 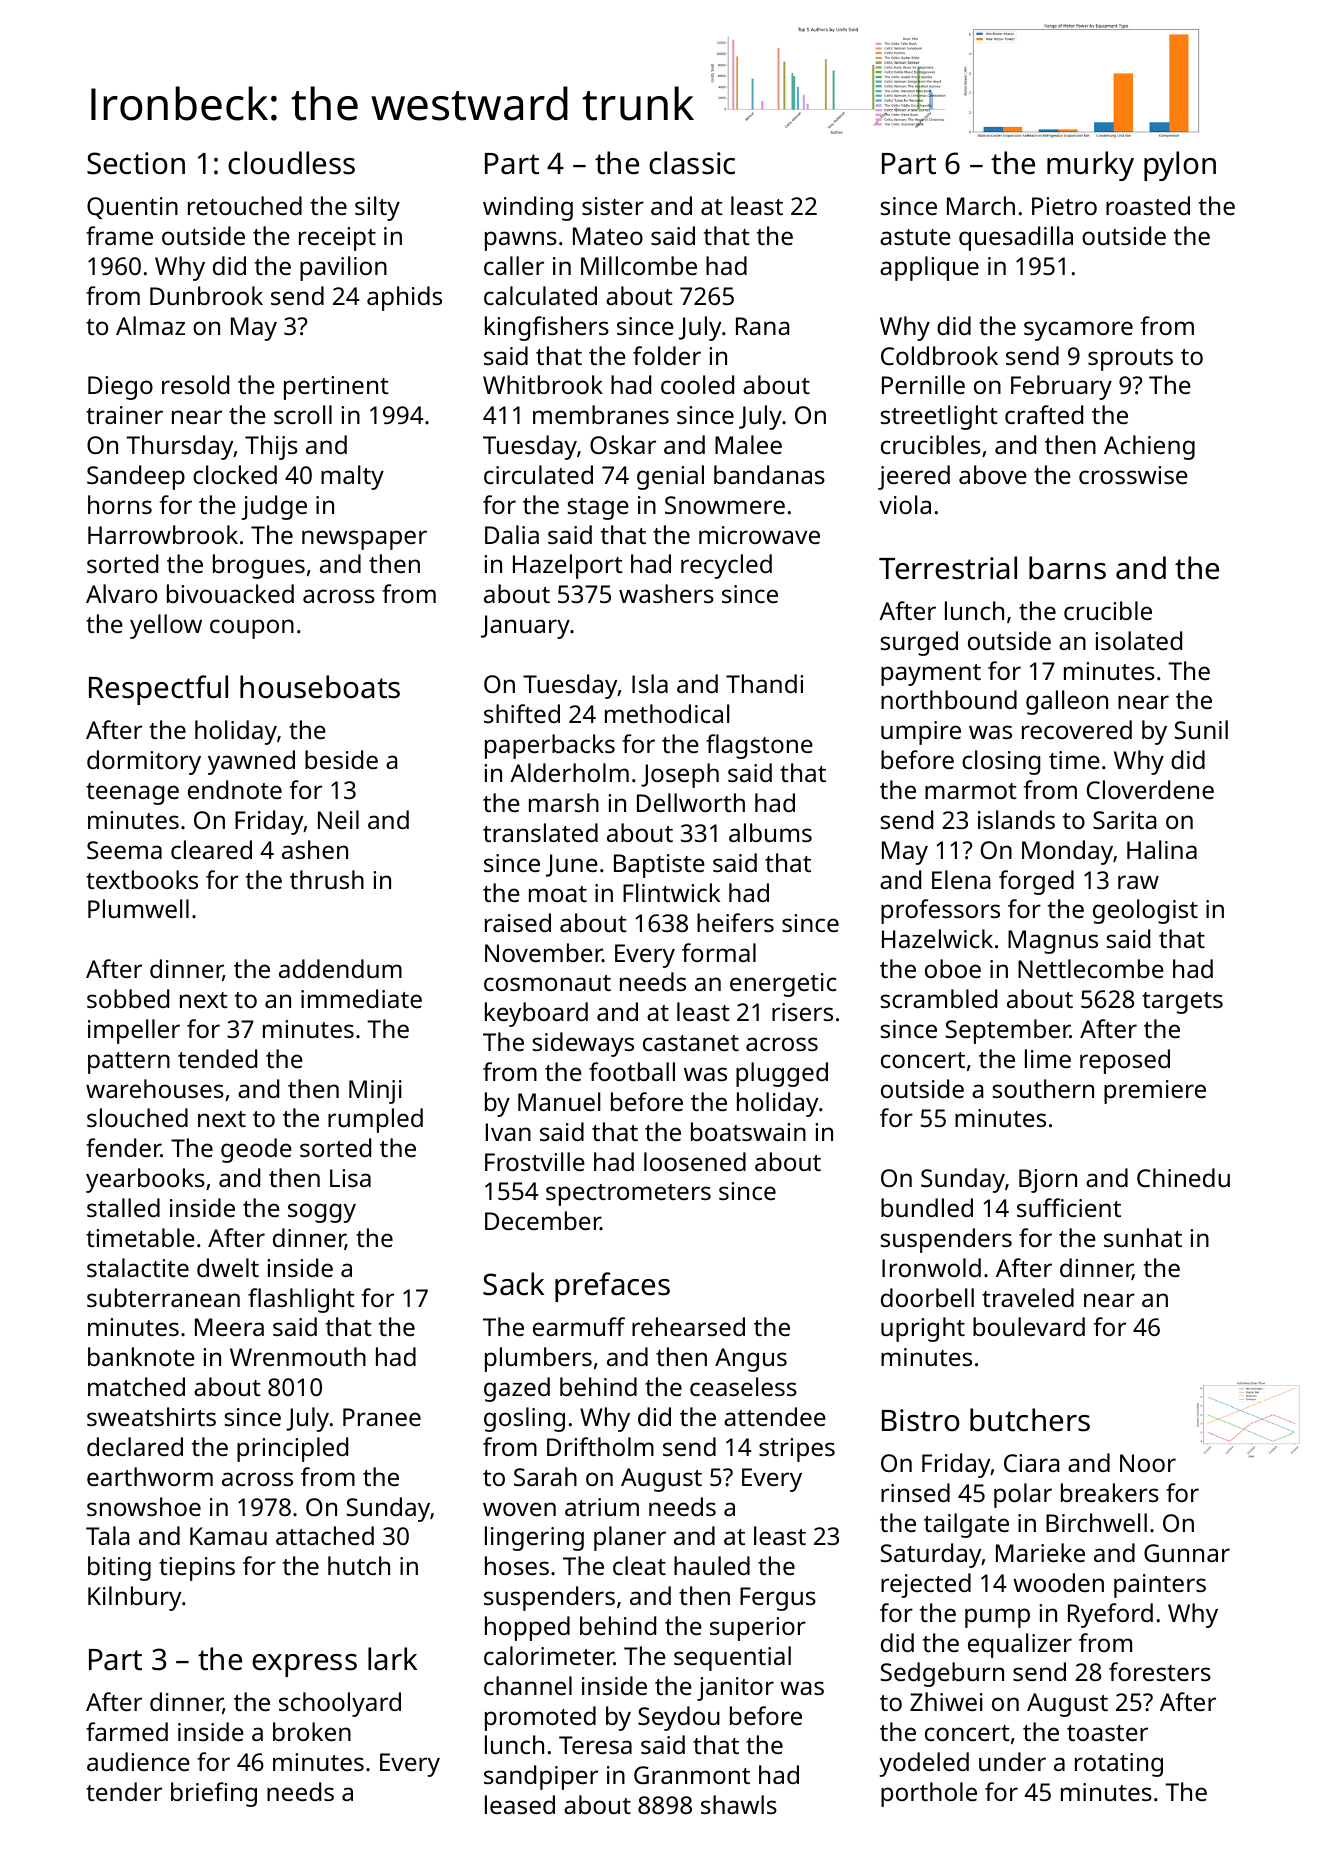 What do you see at coordinates (692, 163) in the document?
I see `classic` at bounding box center [692, 163].
